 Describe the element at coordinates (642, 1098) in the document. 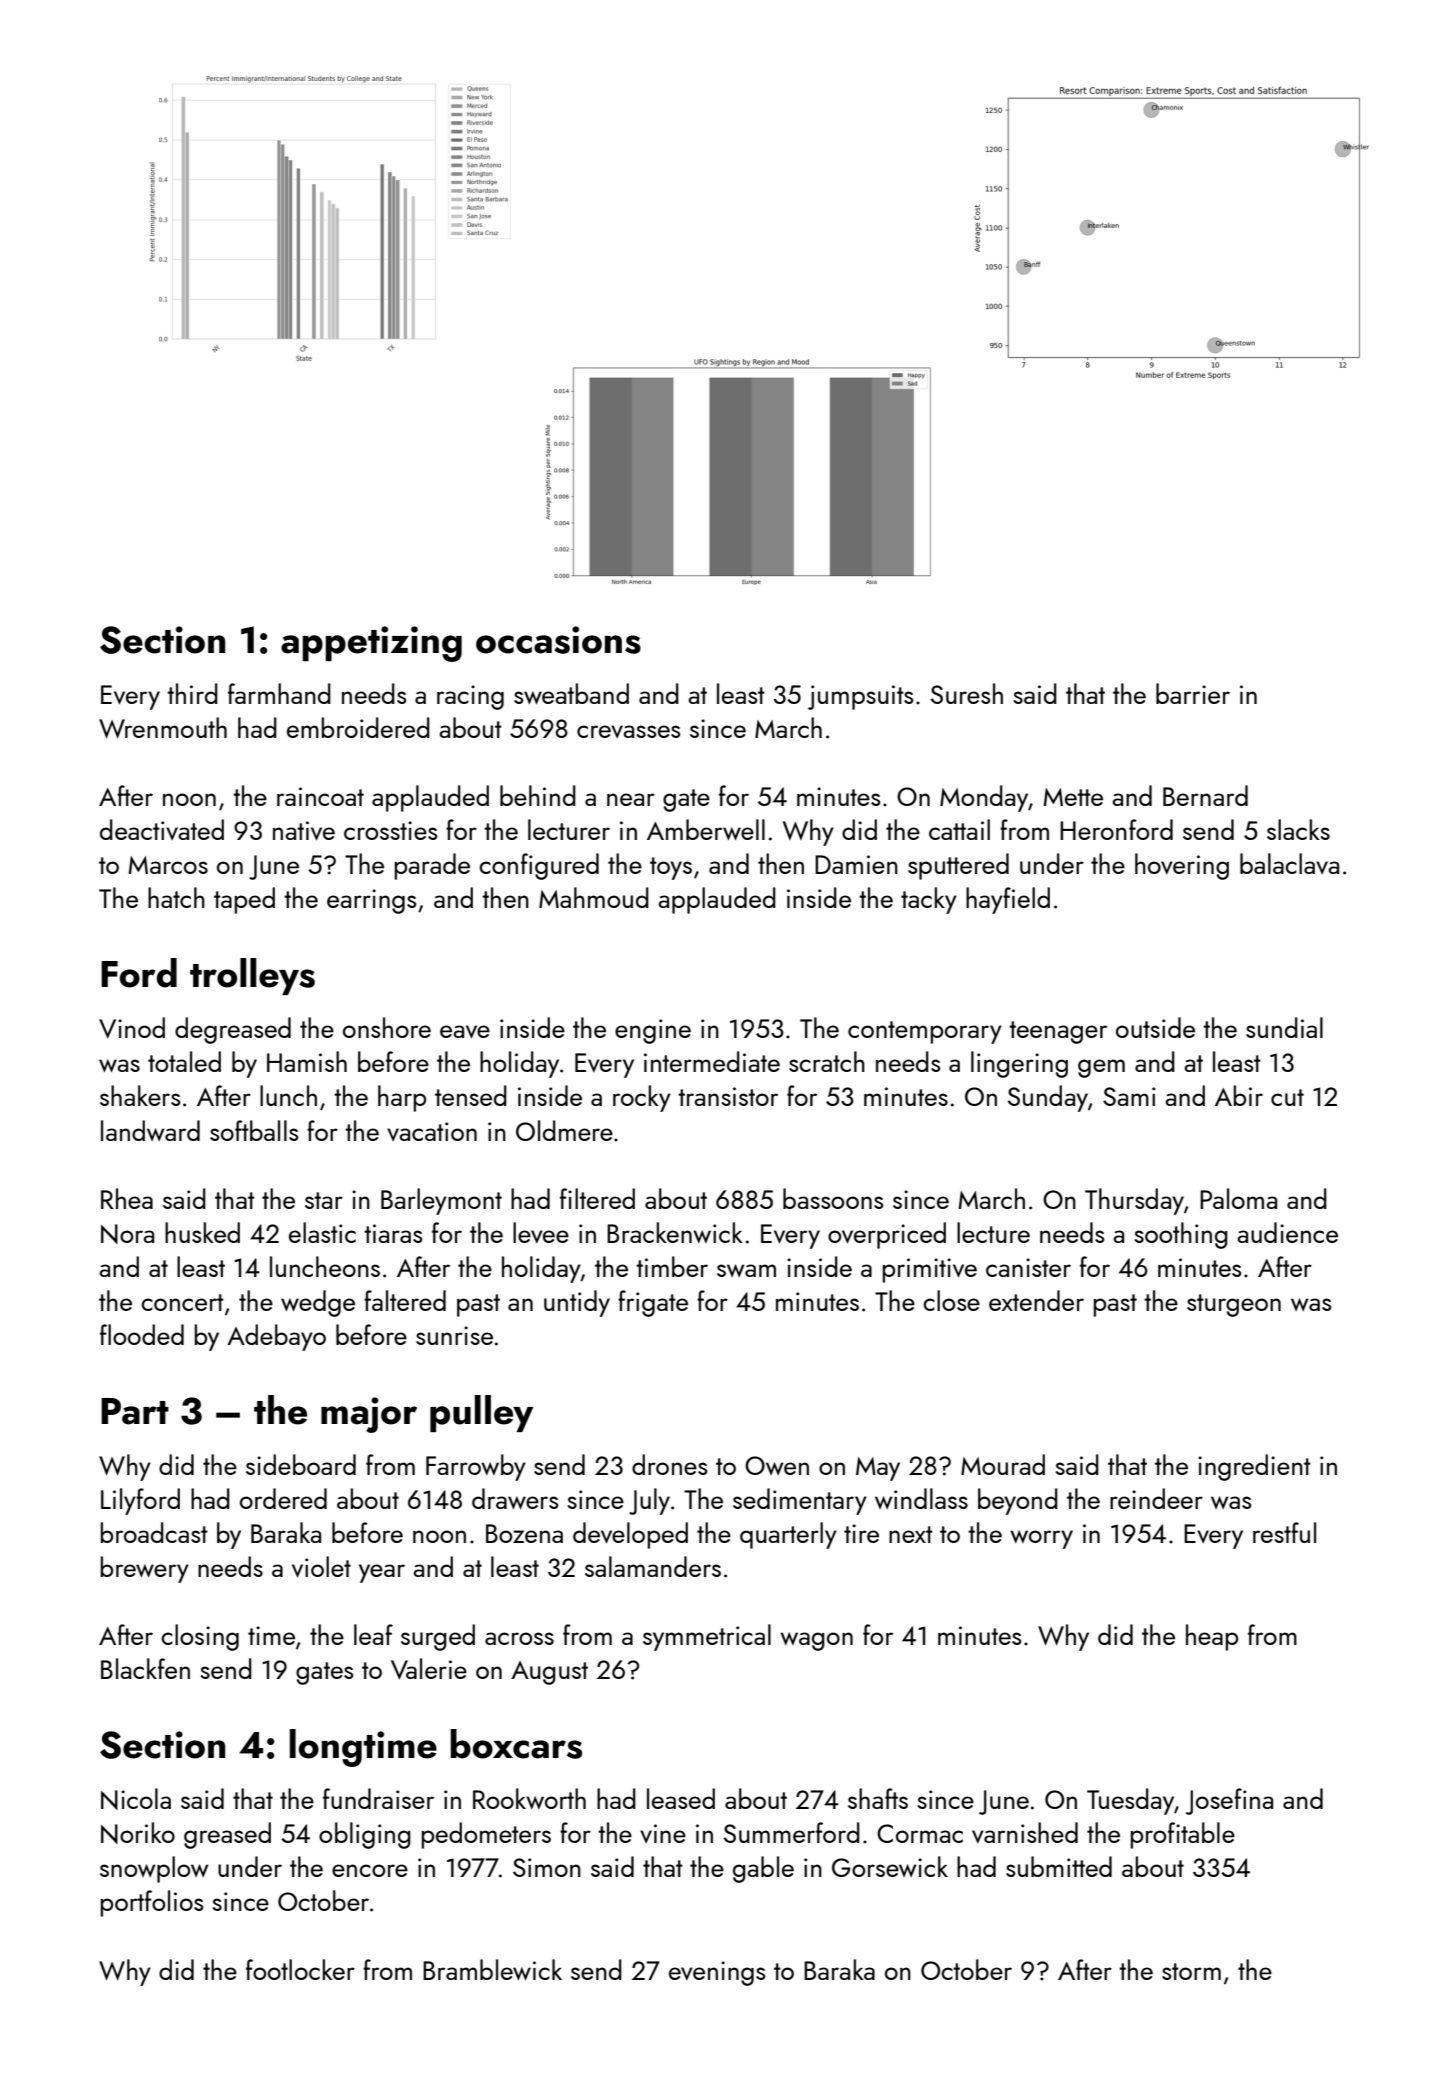

I see `rocky` at that location.
